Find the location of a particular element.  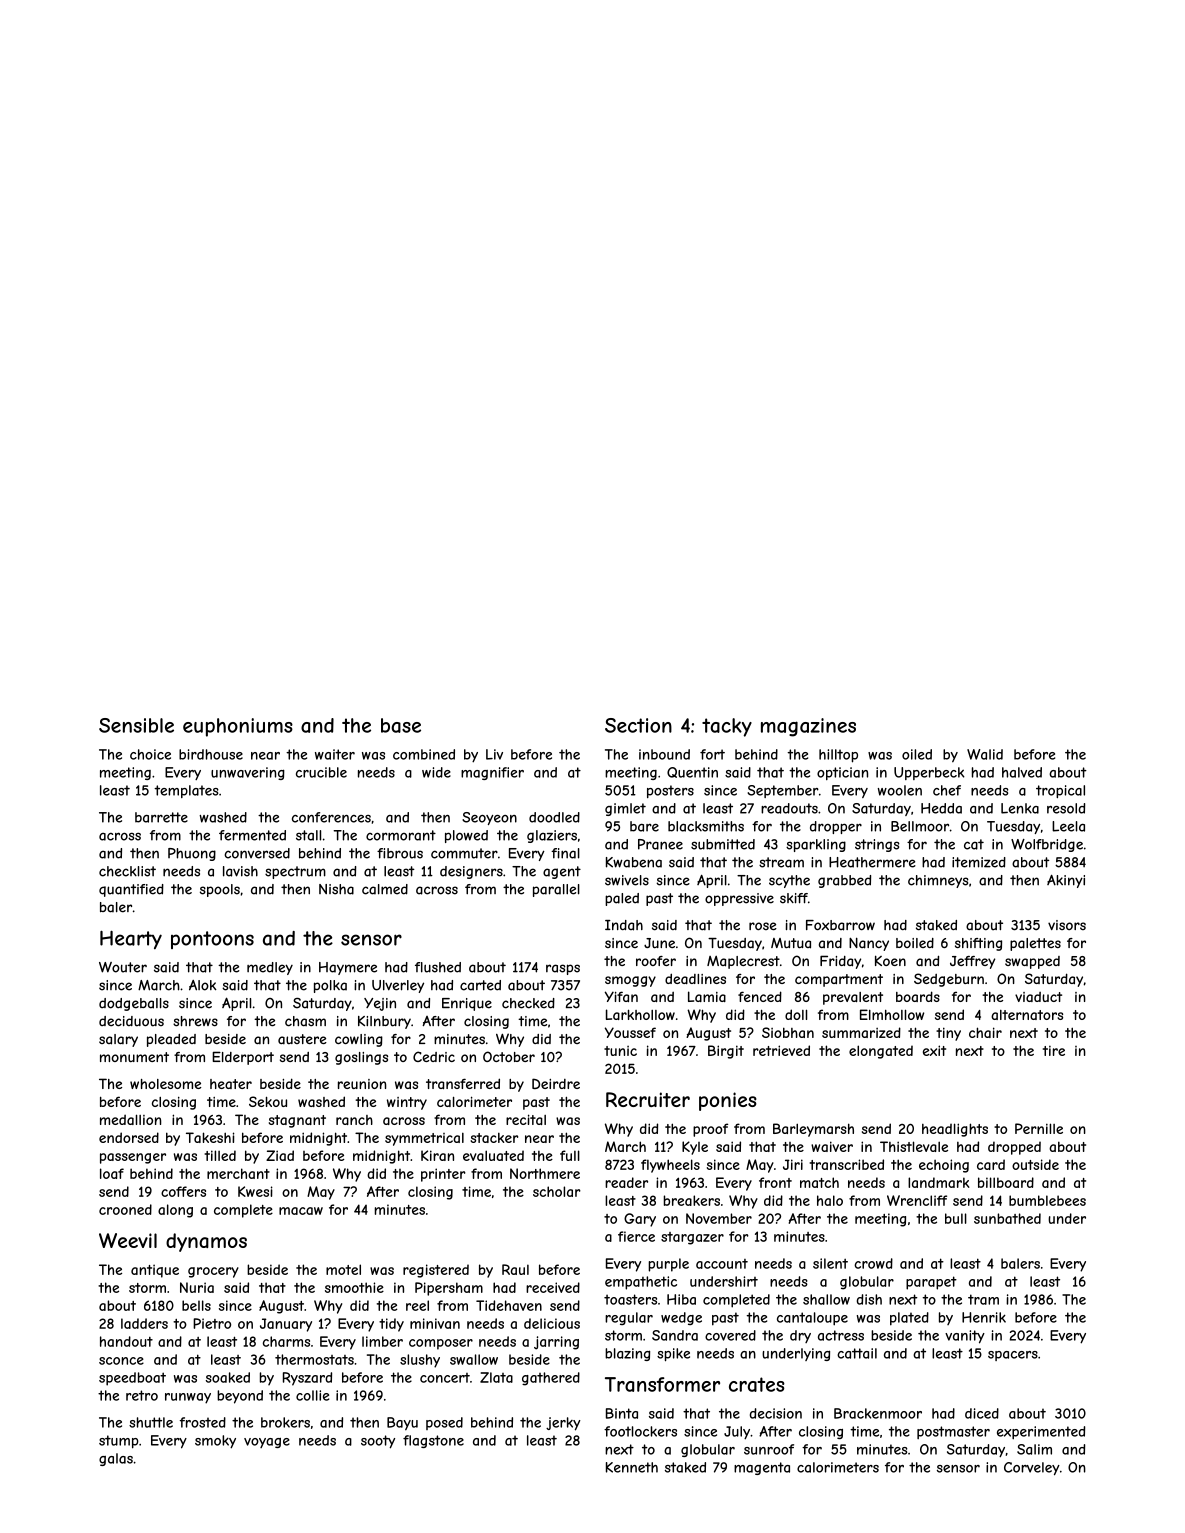

collie is located at coordinates (312, 1395).
